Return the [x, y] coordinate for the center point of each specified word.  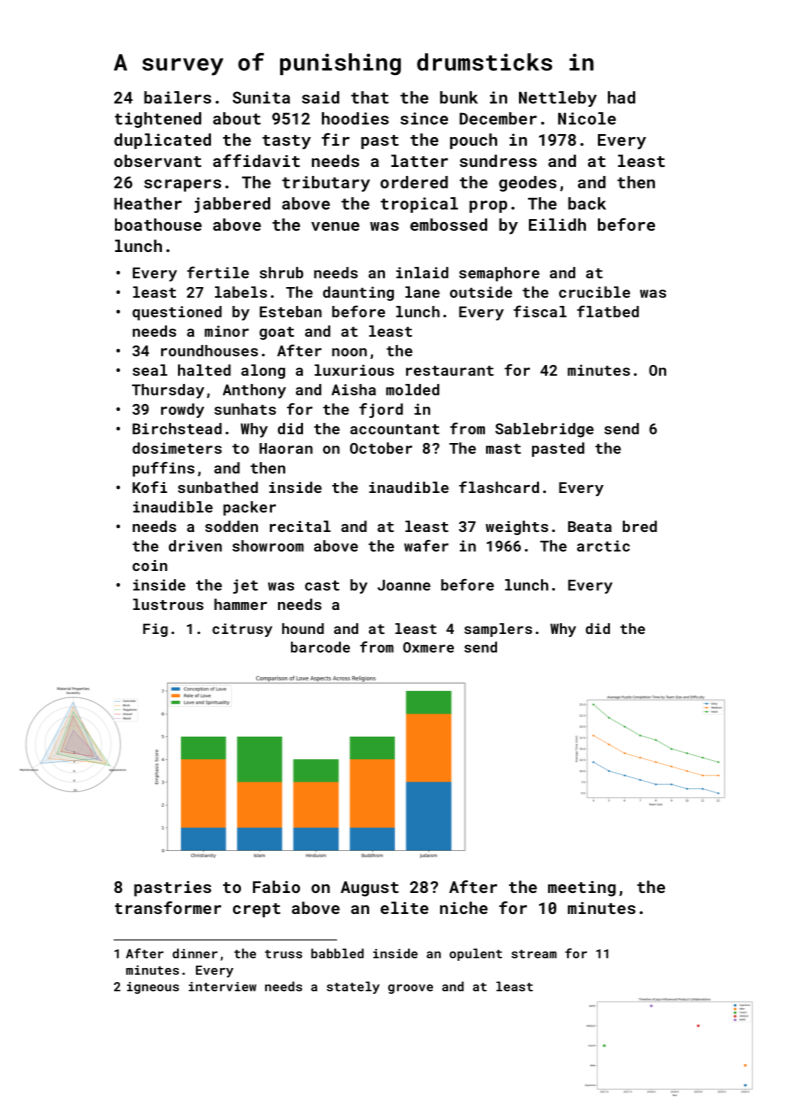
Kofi [149, 487]
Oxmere [428, 647]
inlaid [422, 273]
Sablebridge [544, 430]
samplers [498, 630]
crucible [594, 292]
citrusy [242, 630]
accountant [395, 429]
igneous [153, 988]
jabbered [232, 205]
